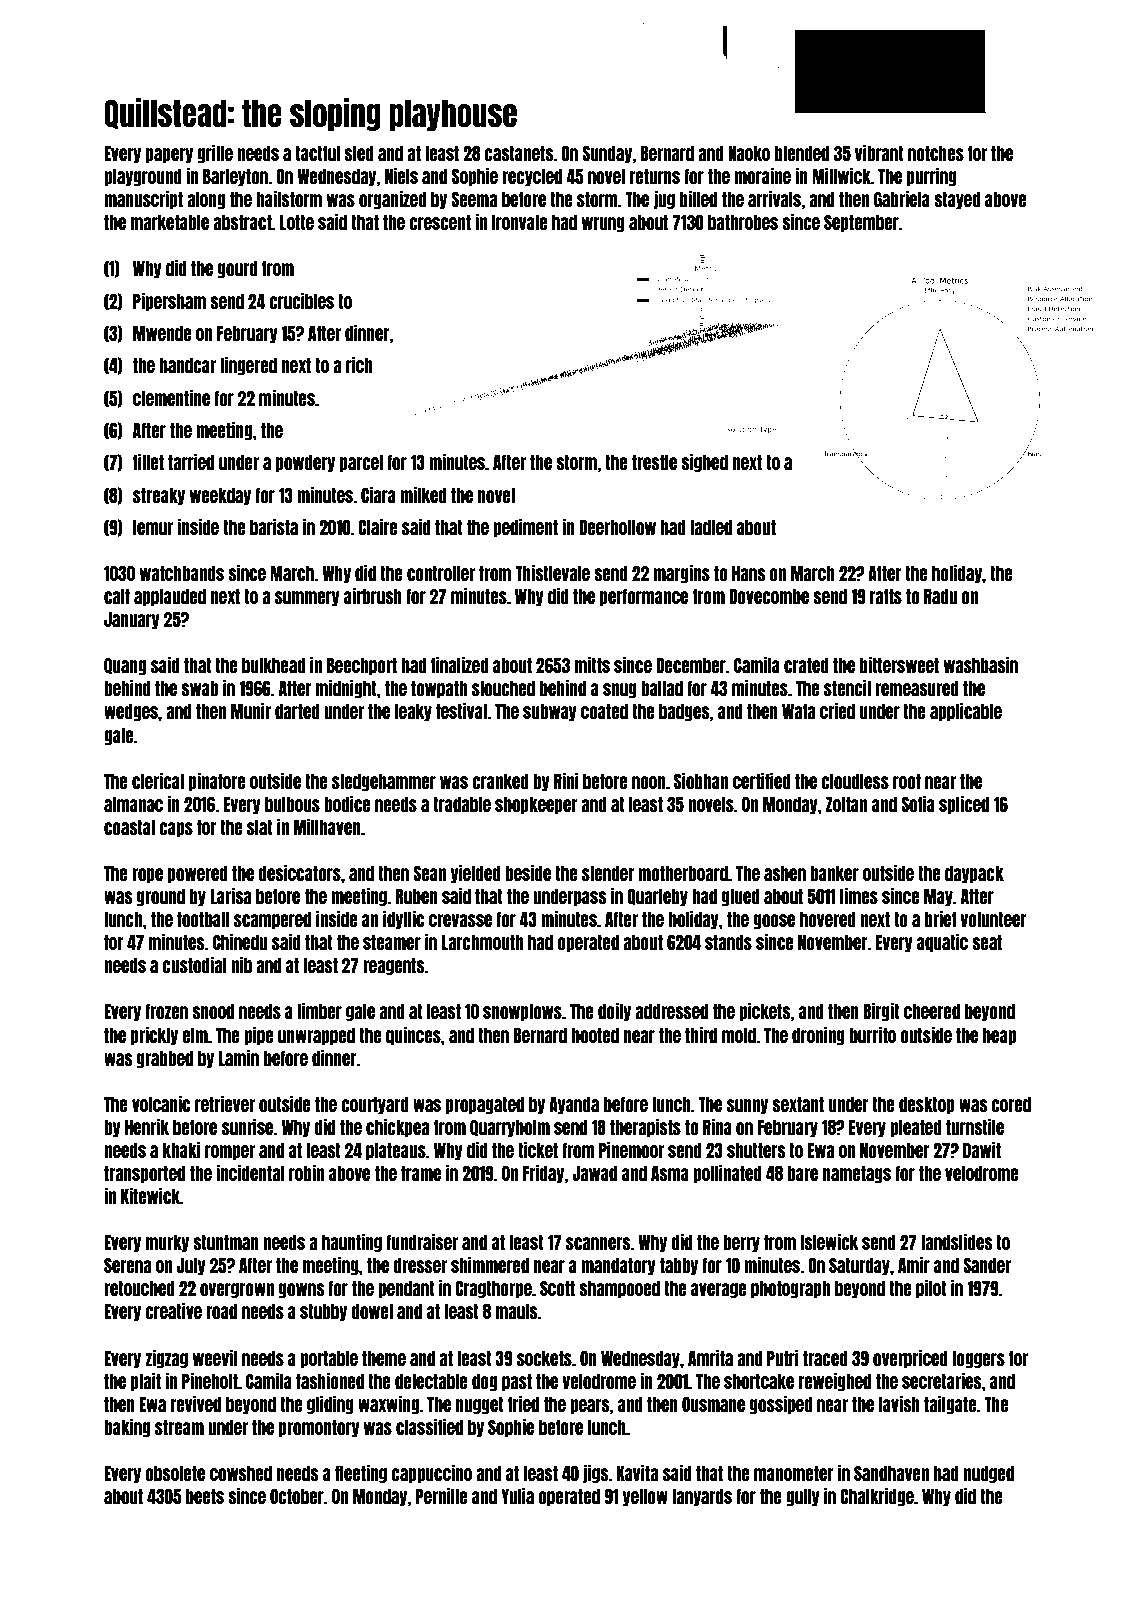  What do you see at coordinates (988, 1474) in the image?
I see `nudged` at bounding box center [988, 1474].
